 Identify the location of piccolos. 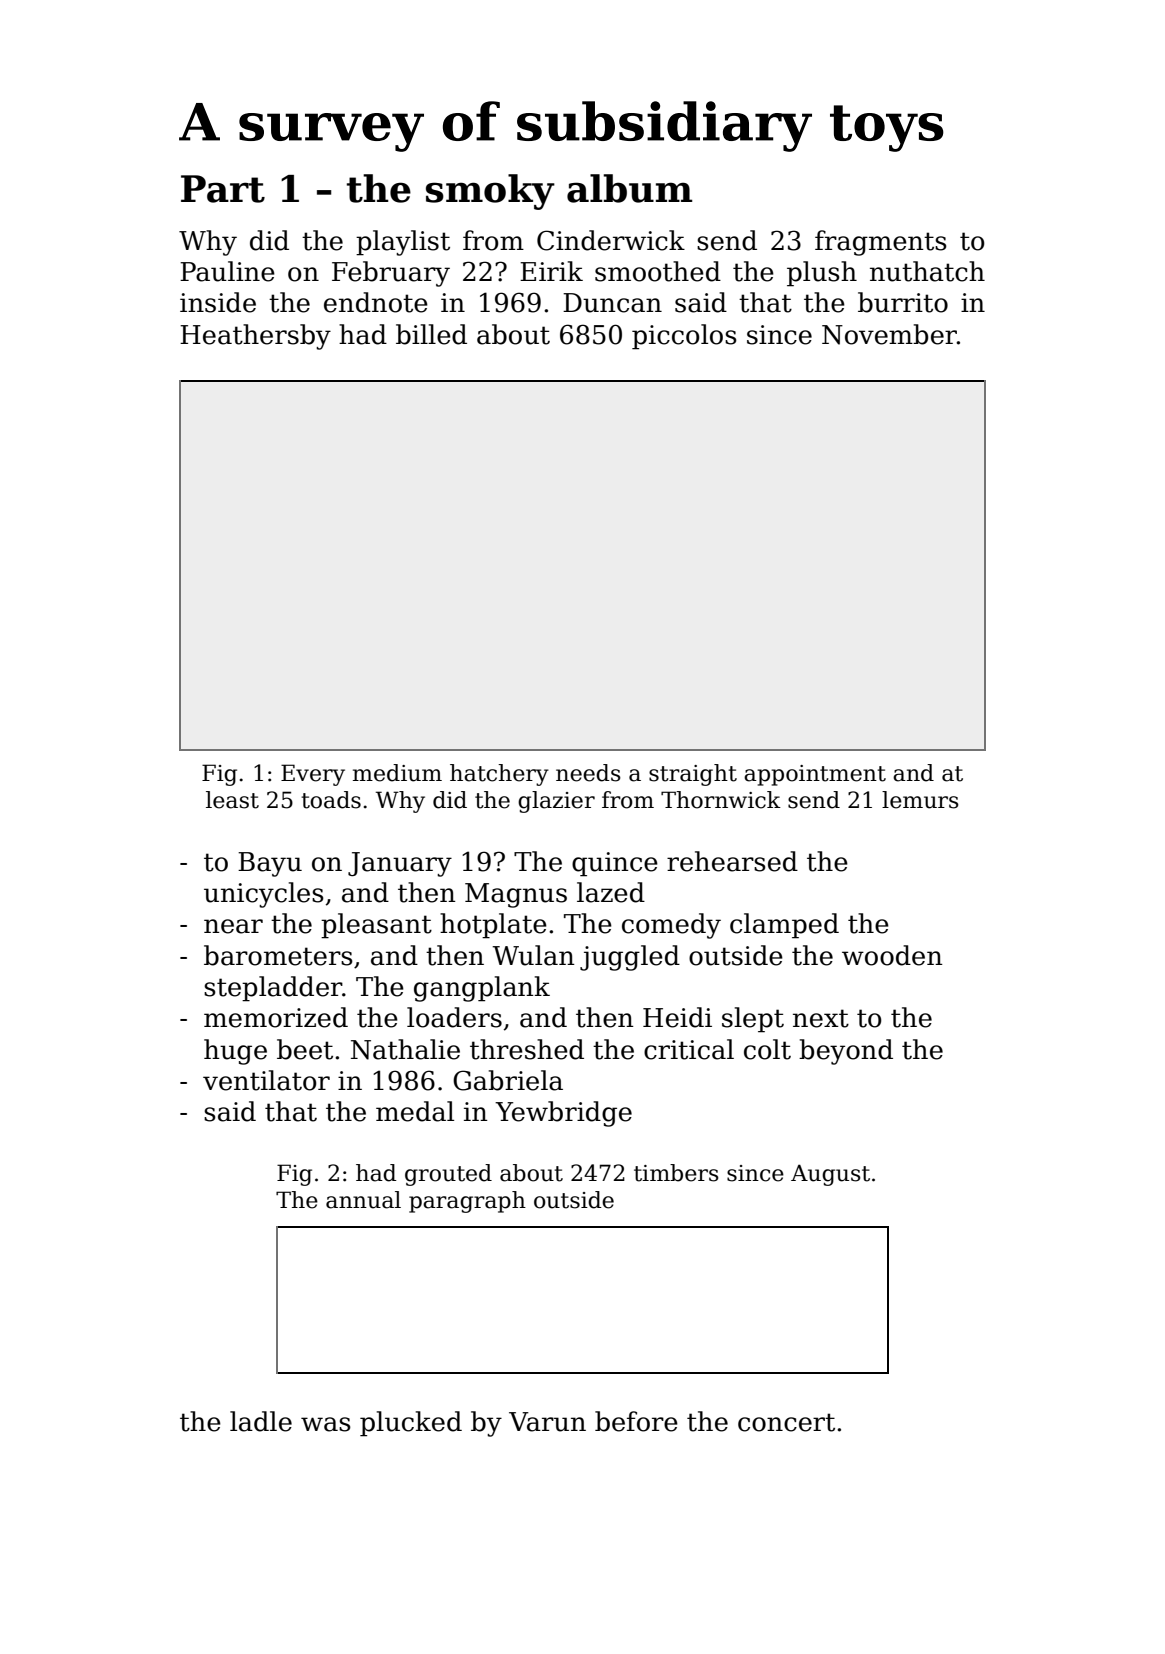
(684, 337).
